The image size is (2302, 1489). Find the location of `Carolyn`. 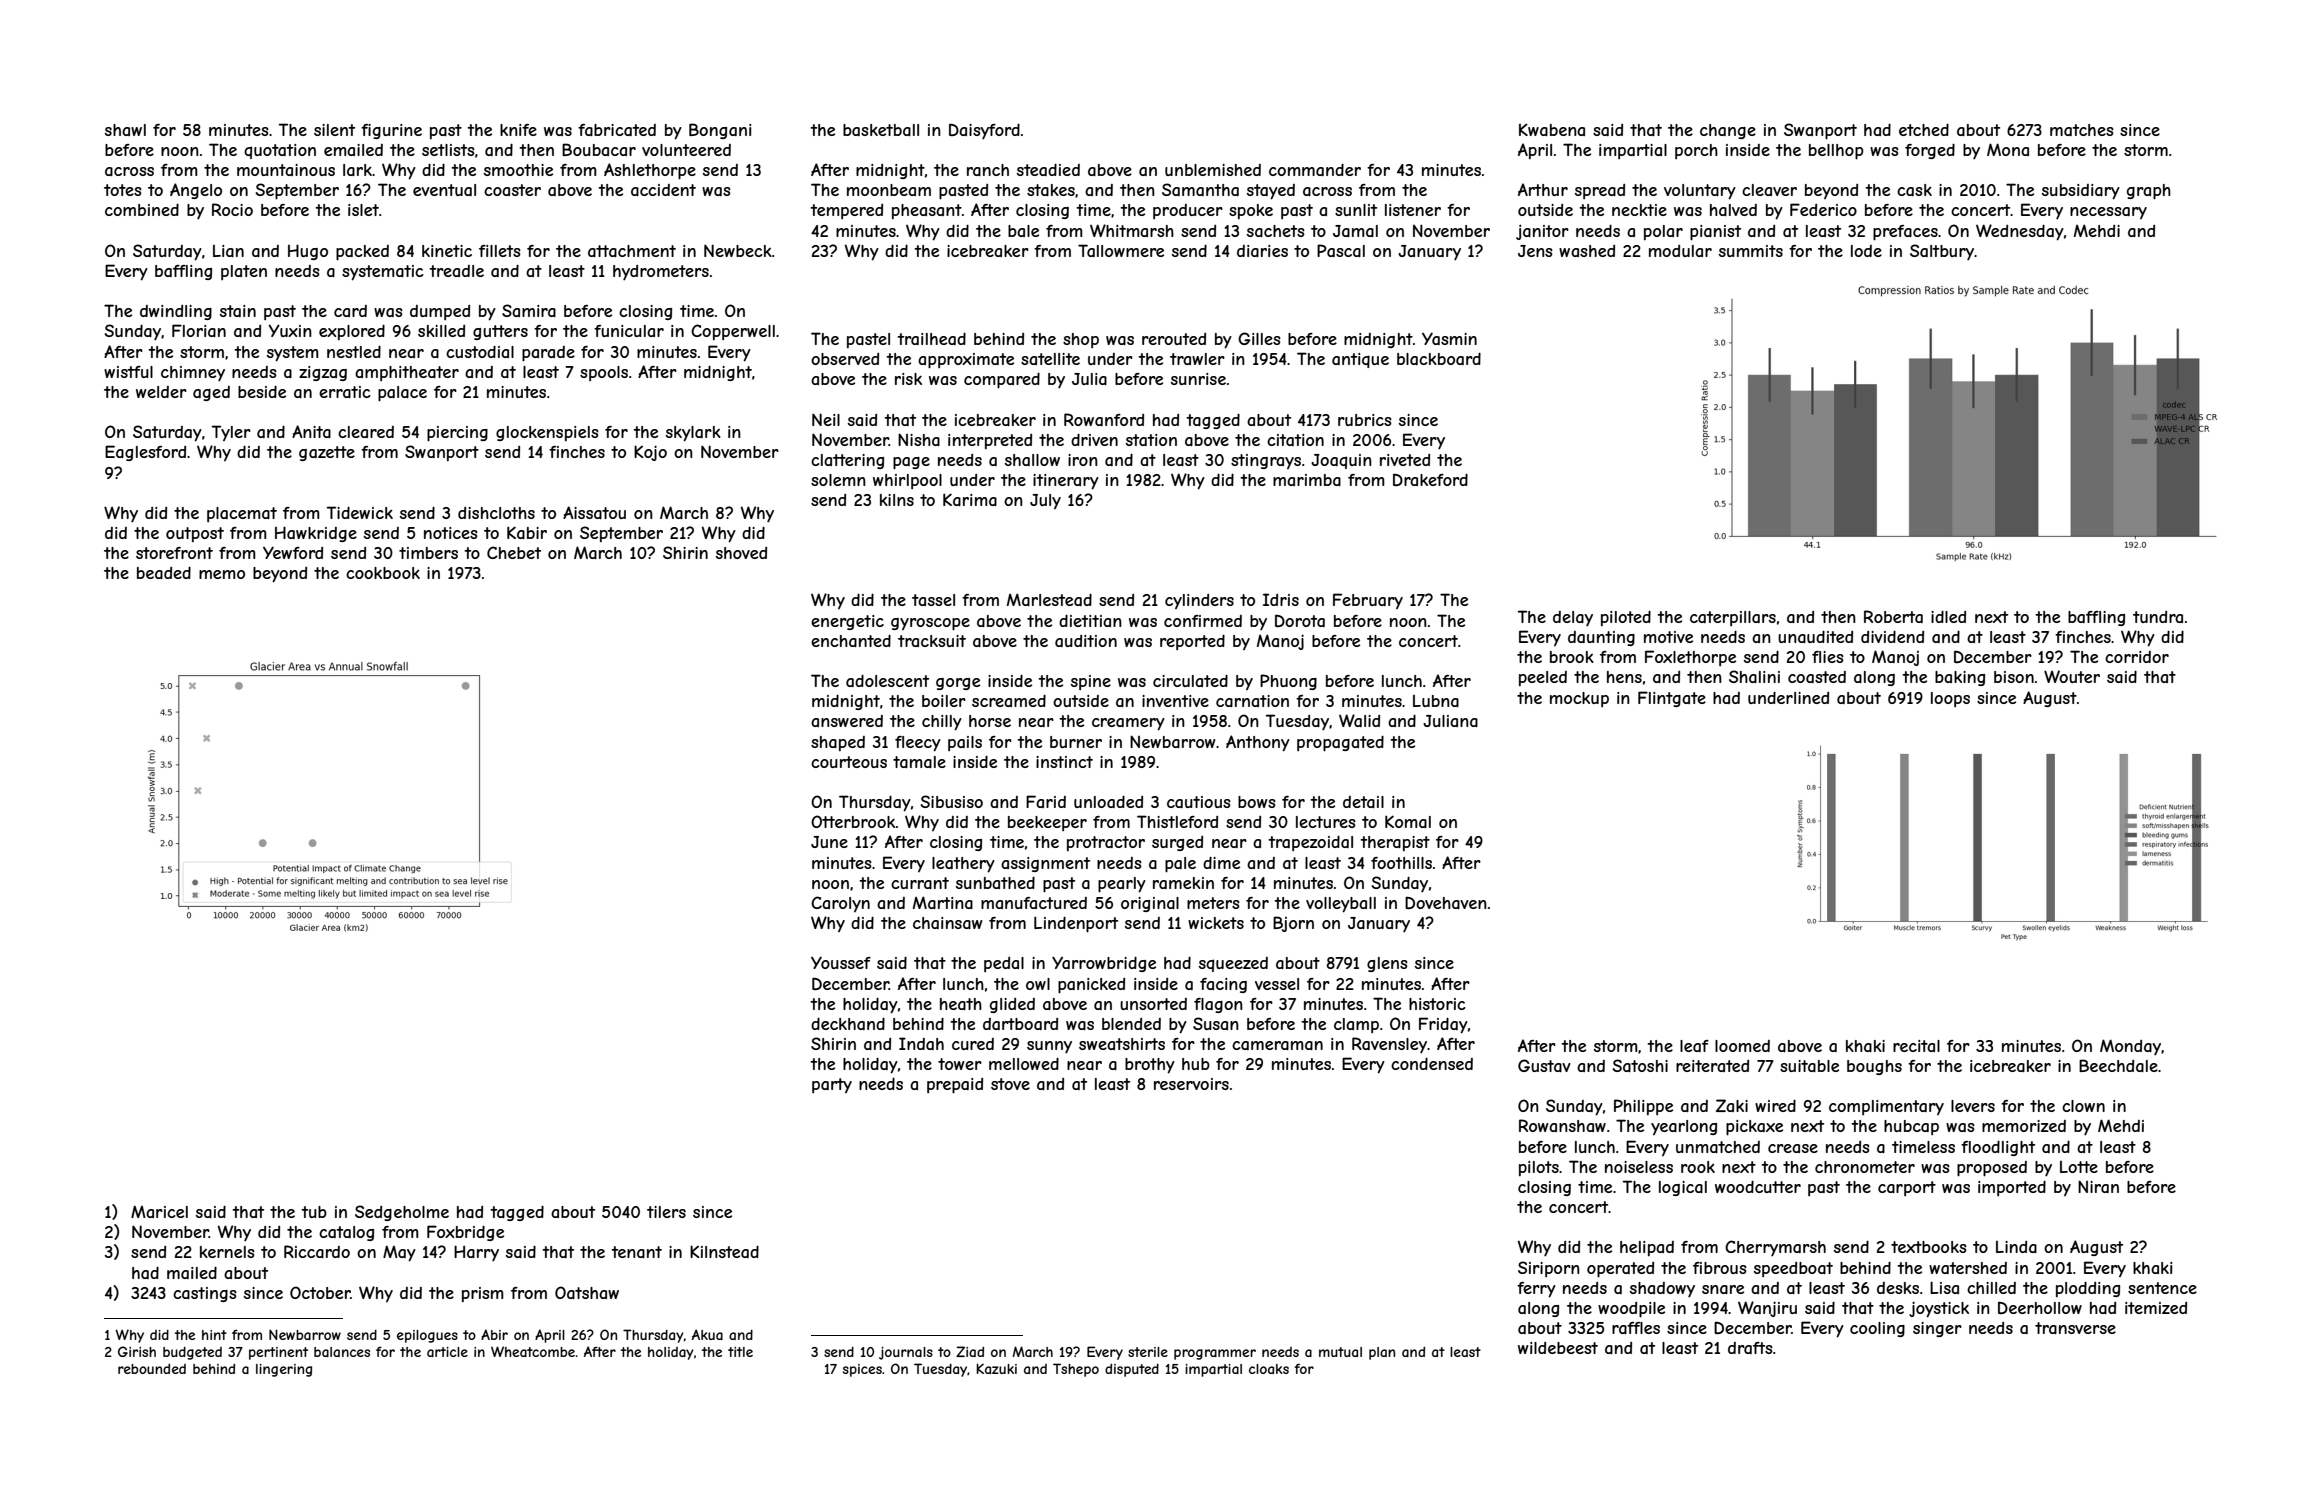

Carolyn is located at coordinates (840, 904).
